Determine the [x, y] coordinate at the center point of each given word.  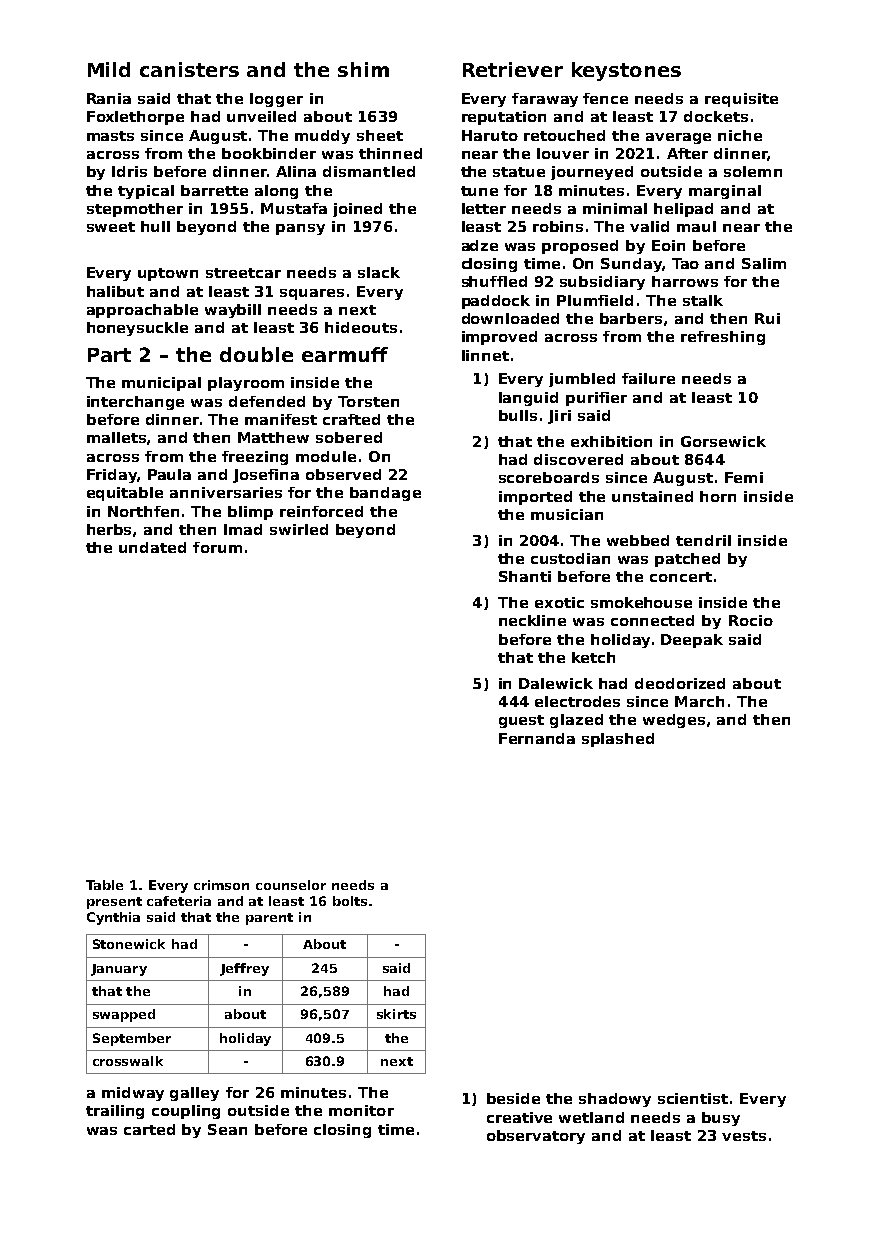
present [114, 903]
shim [363, 69]
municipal [161, 384]
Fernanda [537, 738]
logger [276, 100]
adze [480, 245]
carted [149, 1129]
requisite [741, 100]
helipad [683, 210]
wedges [674, 721]
